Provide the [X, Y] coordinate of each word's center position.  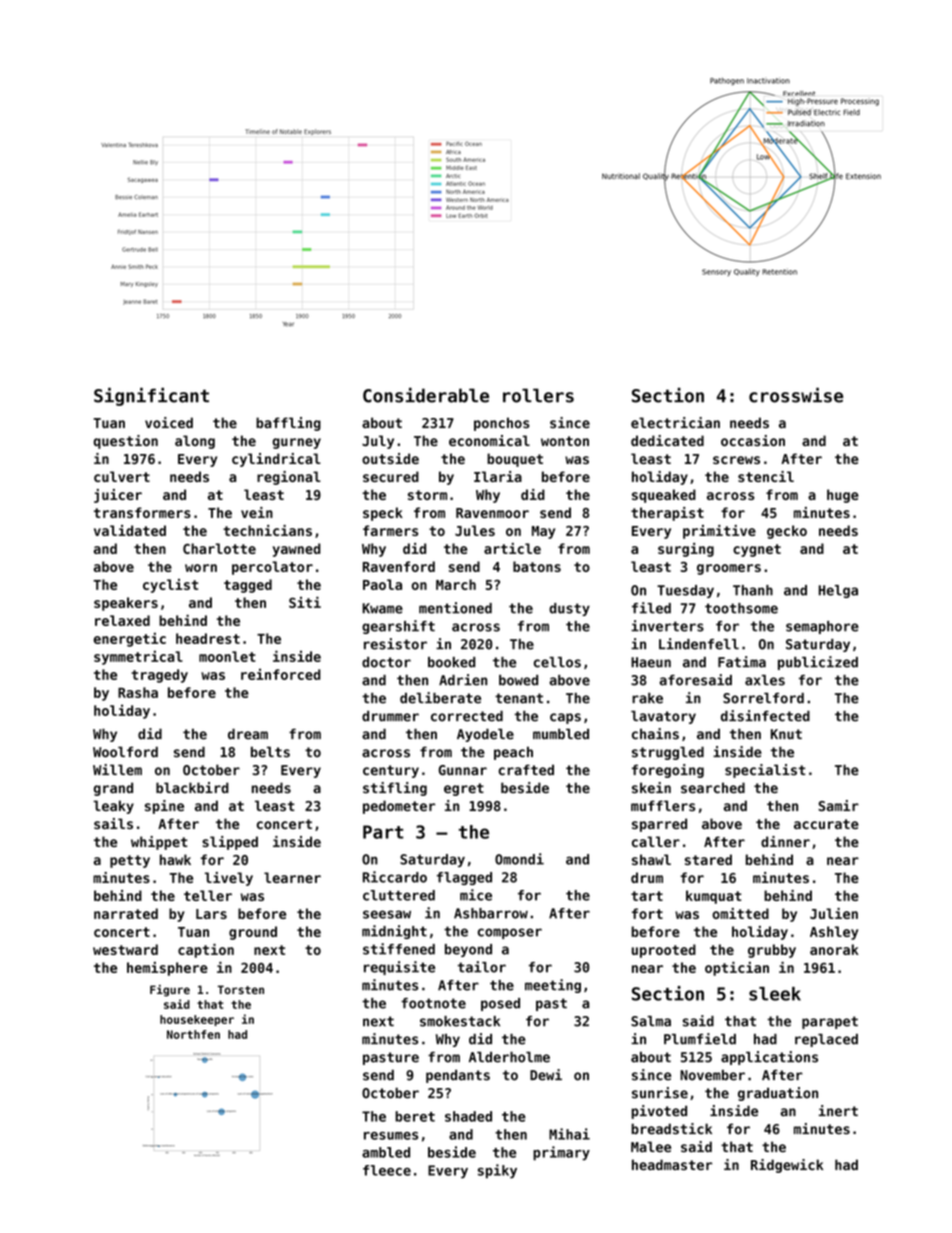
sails [113, 823]
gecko [787, 532]
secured [391, 476]
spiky [497, 1171]
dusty [569, 609]
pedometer [399, 807]
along [195, 442]
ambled [386, 1152]
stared [708, 859]
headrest [208, 638]
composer [510, 933]
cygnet [757, 550]
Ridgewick [787, 1166]
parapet [830, 1022]
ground [253, 933]
